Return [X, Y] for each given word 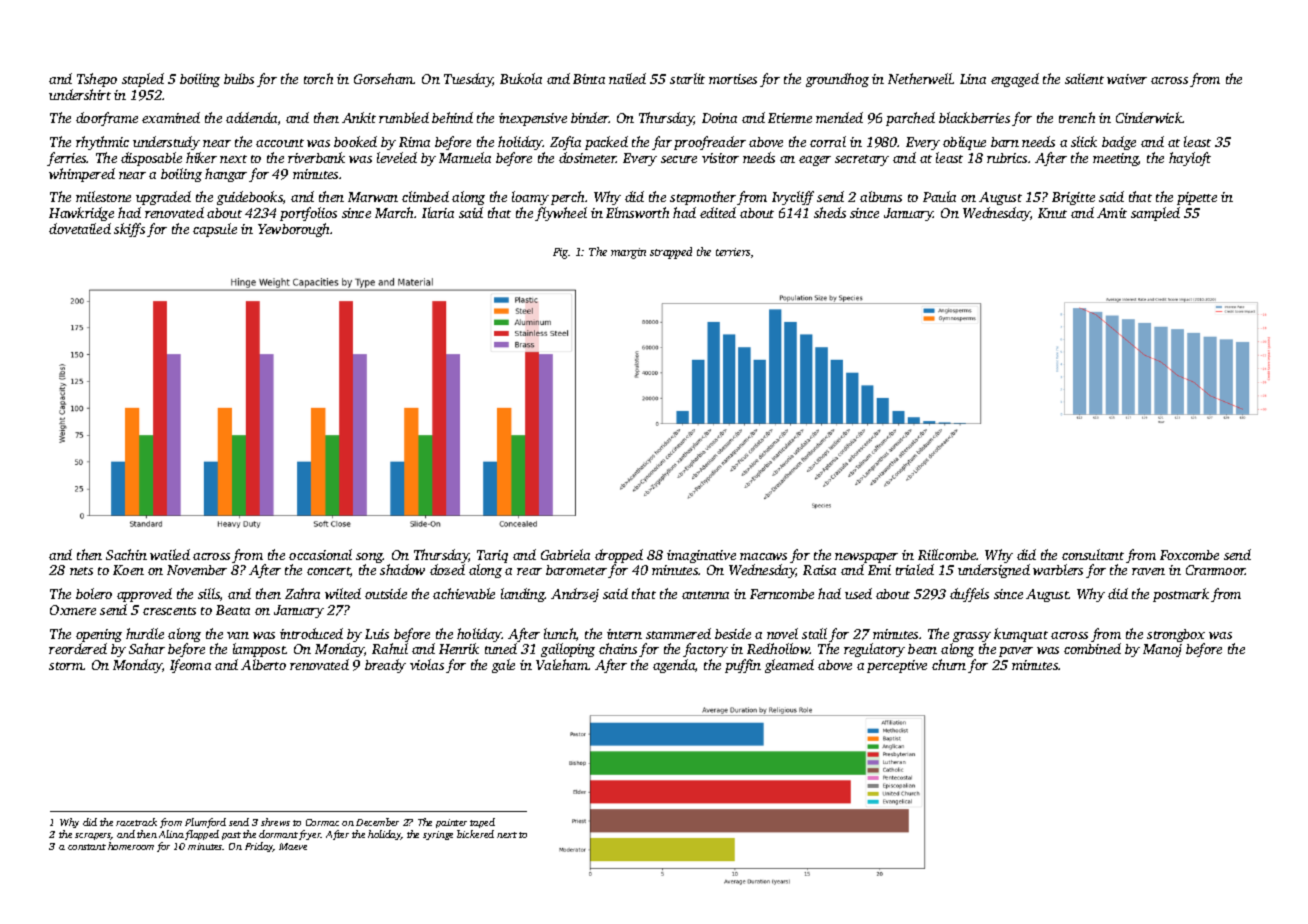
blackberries [974, 117]
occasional [320, 554]
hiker [201, 157]
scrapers [93, 836]
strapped [671, 253]
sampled [1155, 214]
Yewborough [293, 230]
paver [1016, 652]
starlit [687, 78]
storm [66, 666]
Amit [1112, 213]
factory [705, 650]
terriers [733, 252]
